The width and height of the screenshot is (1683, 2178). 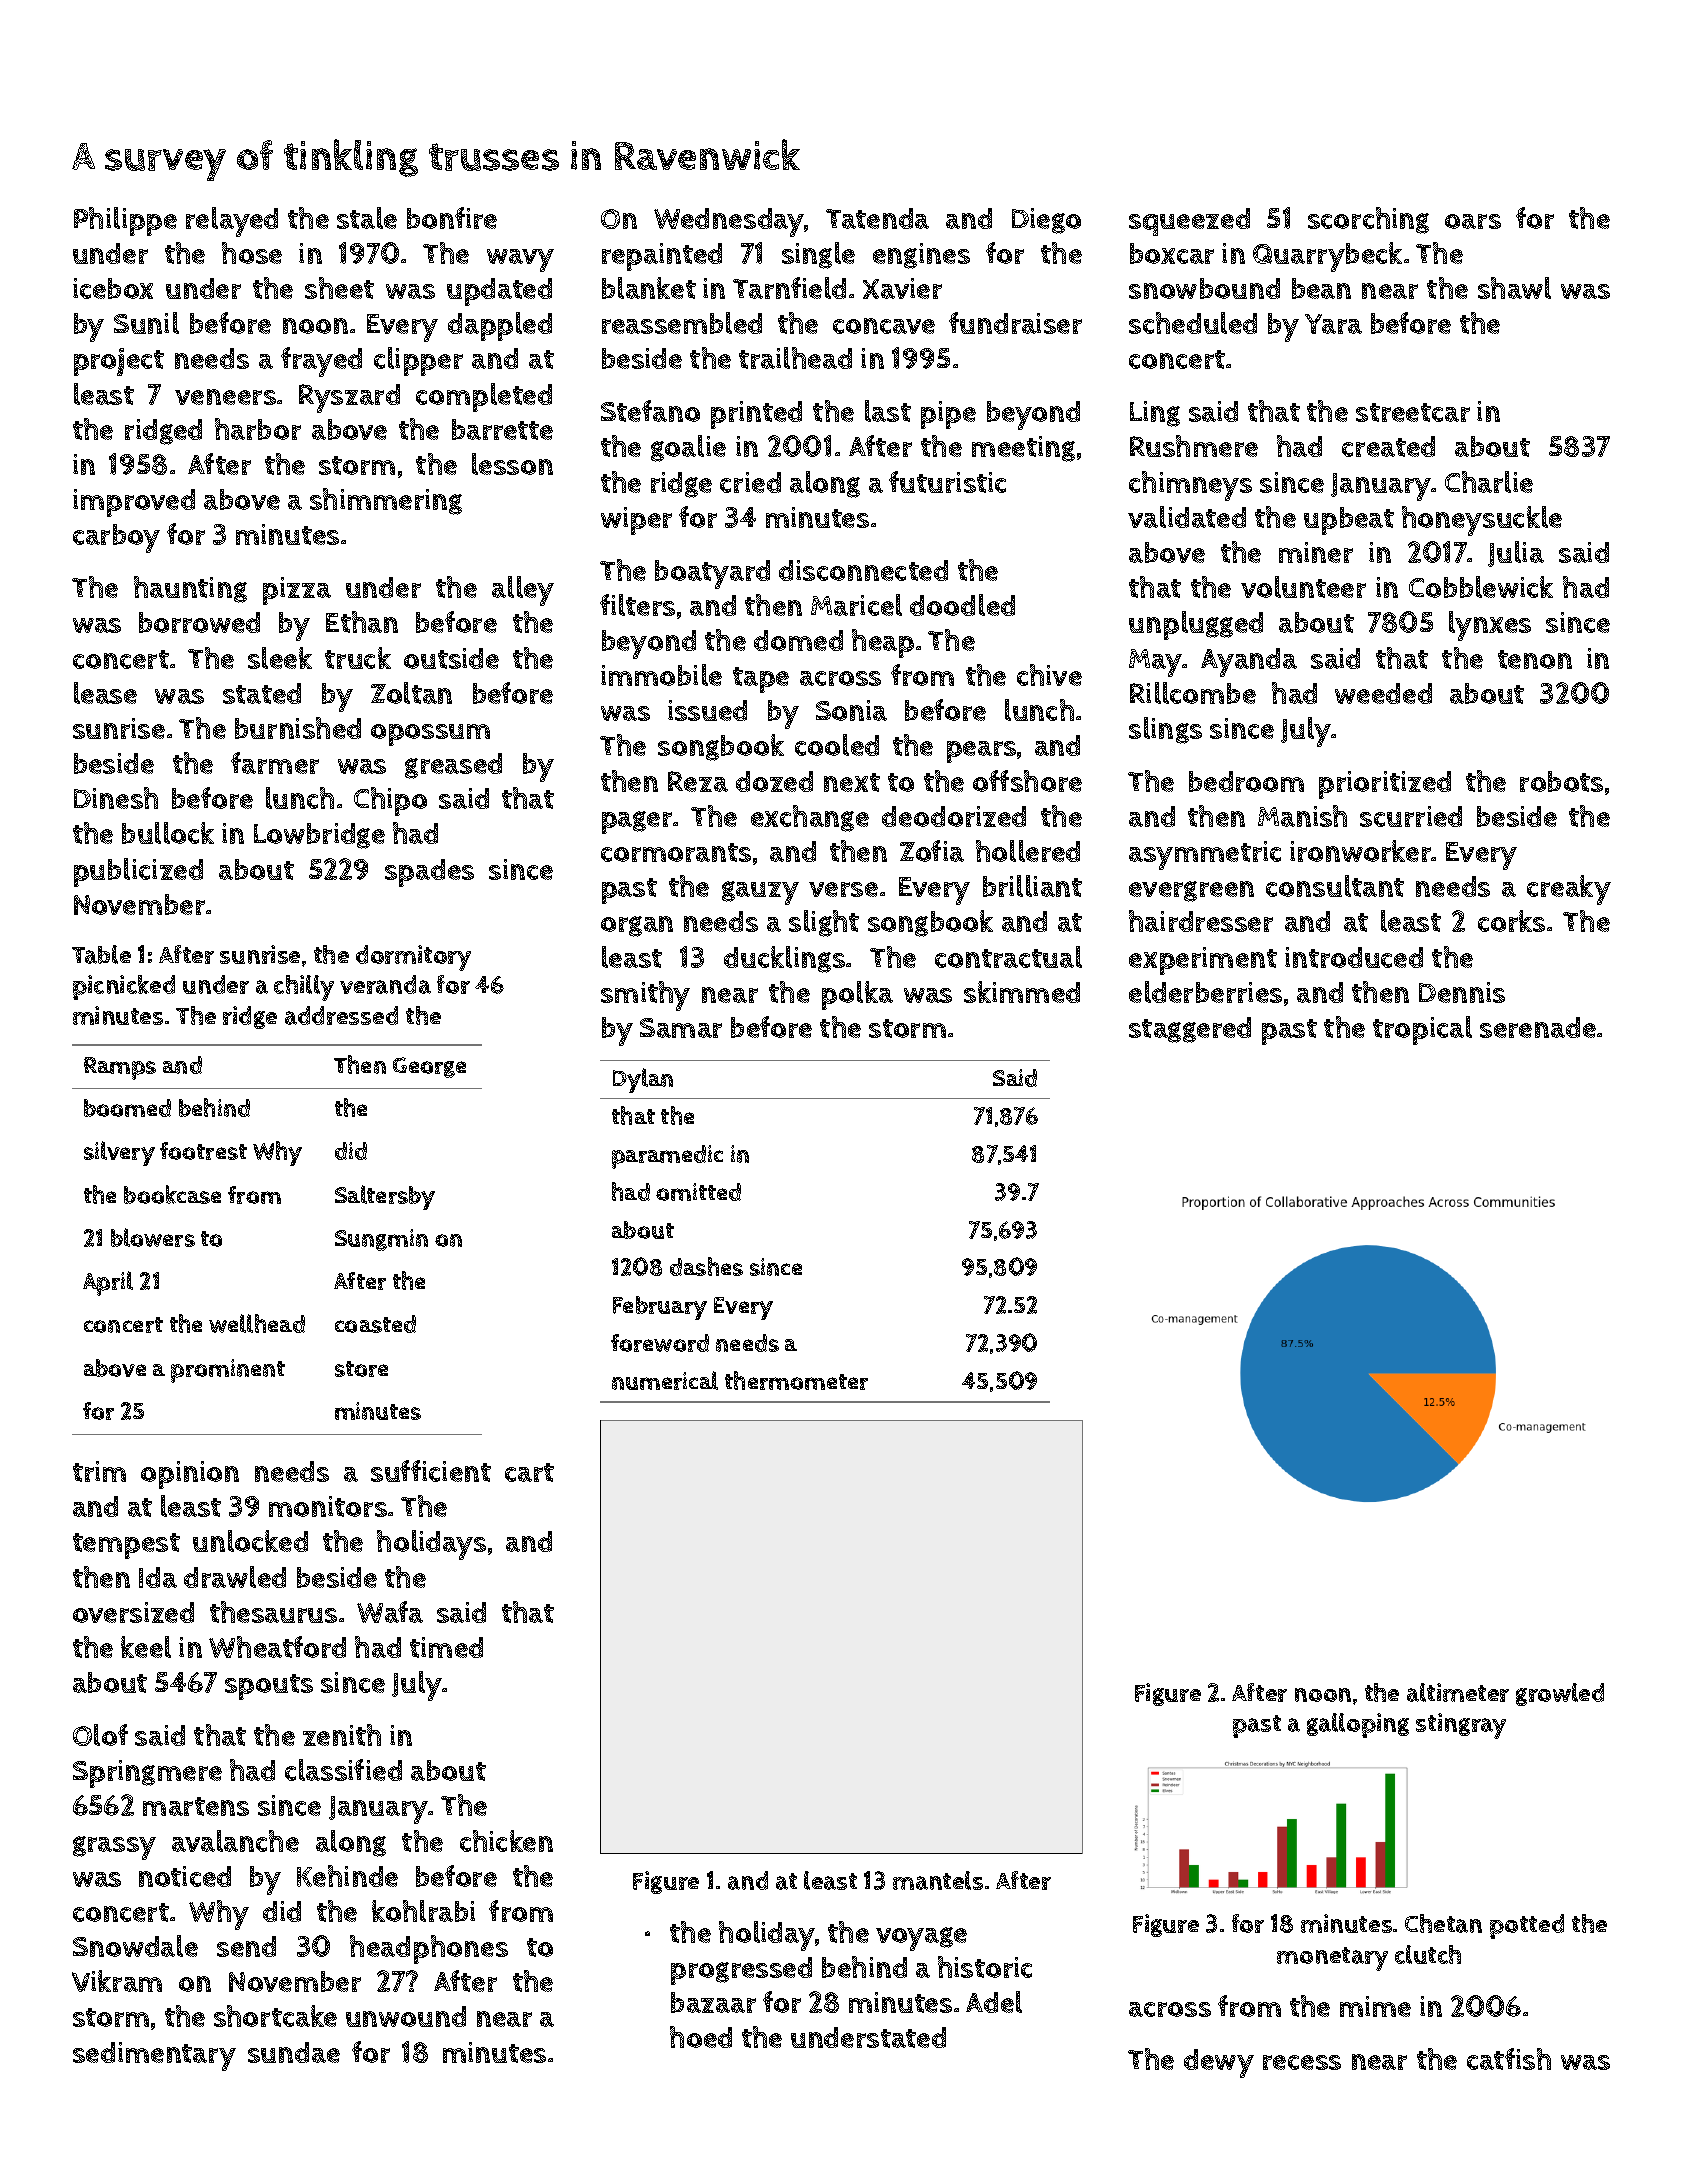 What do you see at coordinates (146, 323) in the screenshot?
I see `Sunil` at bounding box center [146, 323].
